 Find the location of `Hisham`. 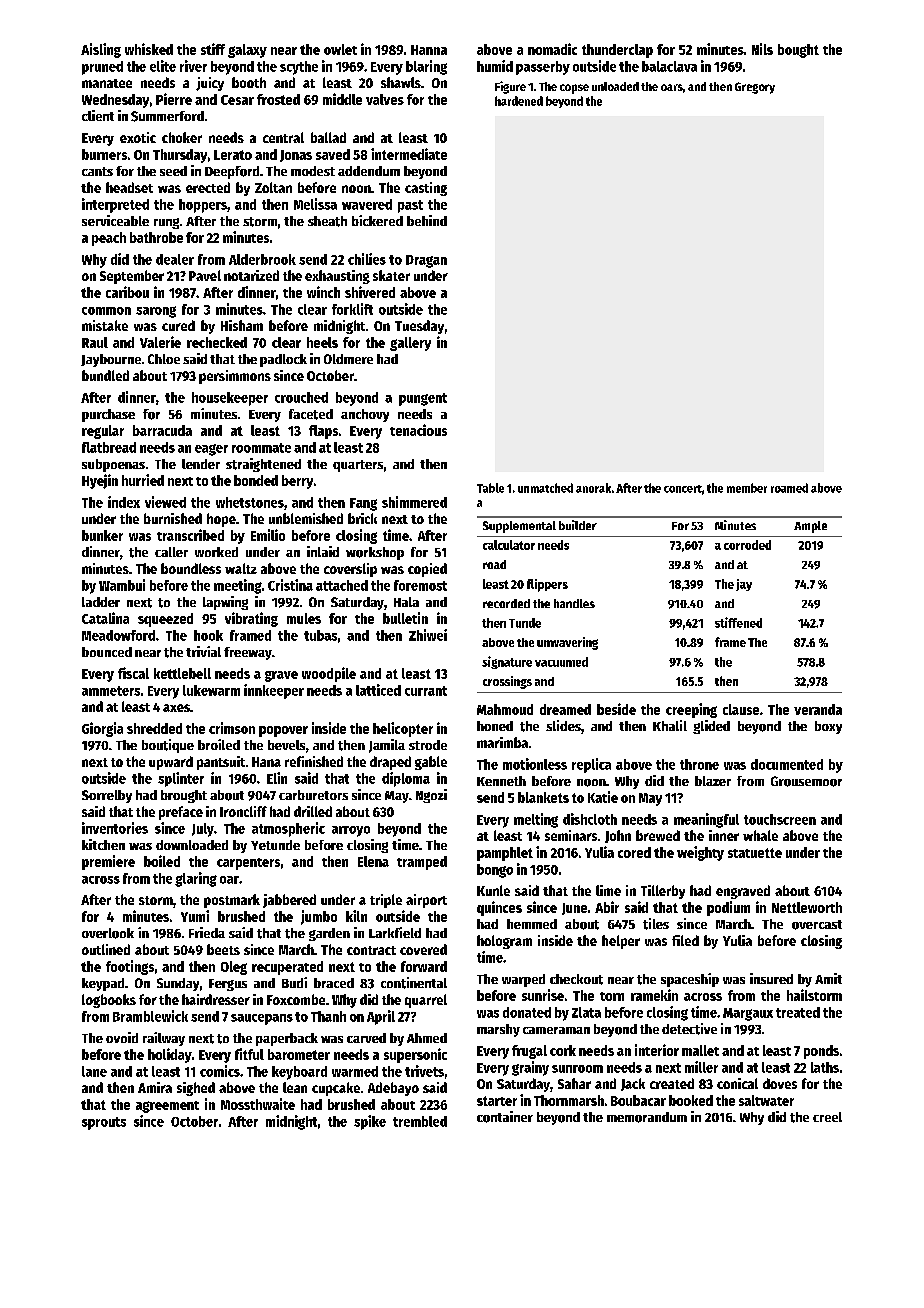

Hisham is located at coordinates (242, 325).
